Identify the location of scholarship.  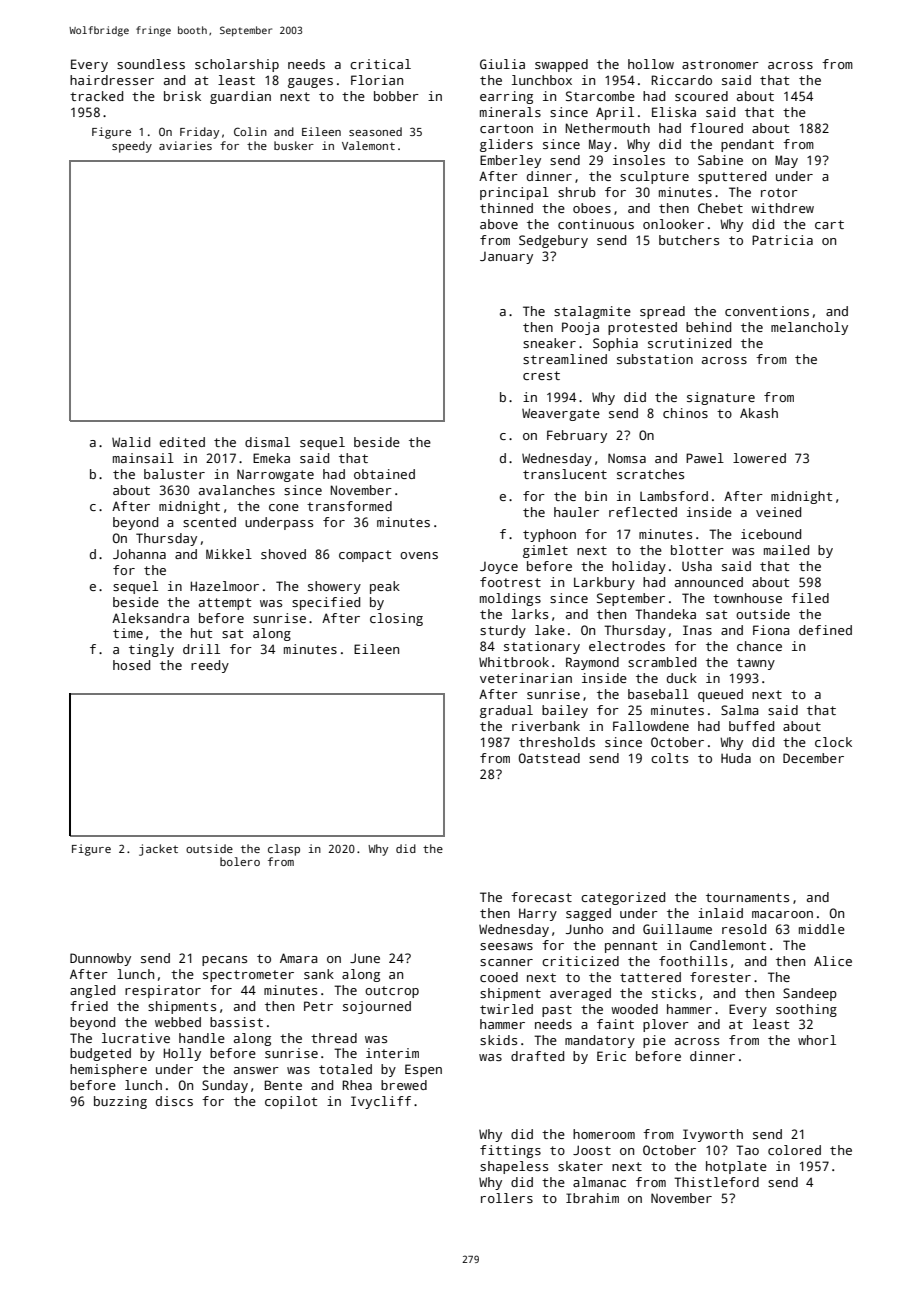
(237, 65).
